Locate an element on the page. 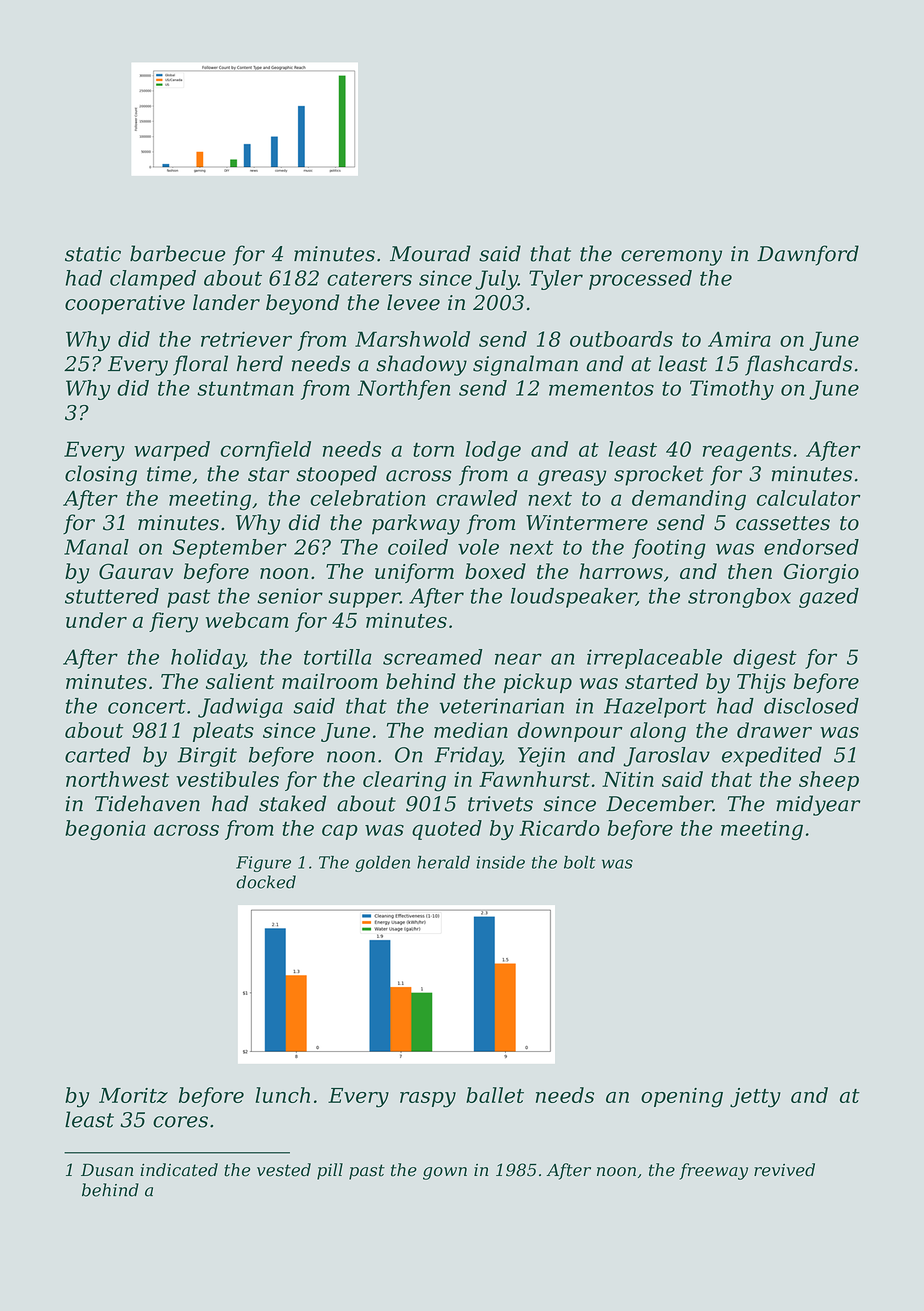 The image size is (924, 1311). midyear is located at coordinates (818, 805).
